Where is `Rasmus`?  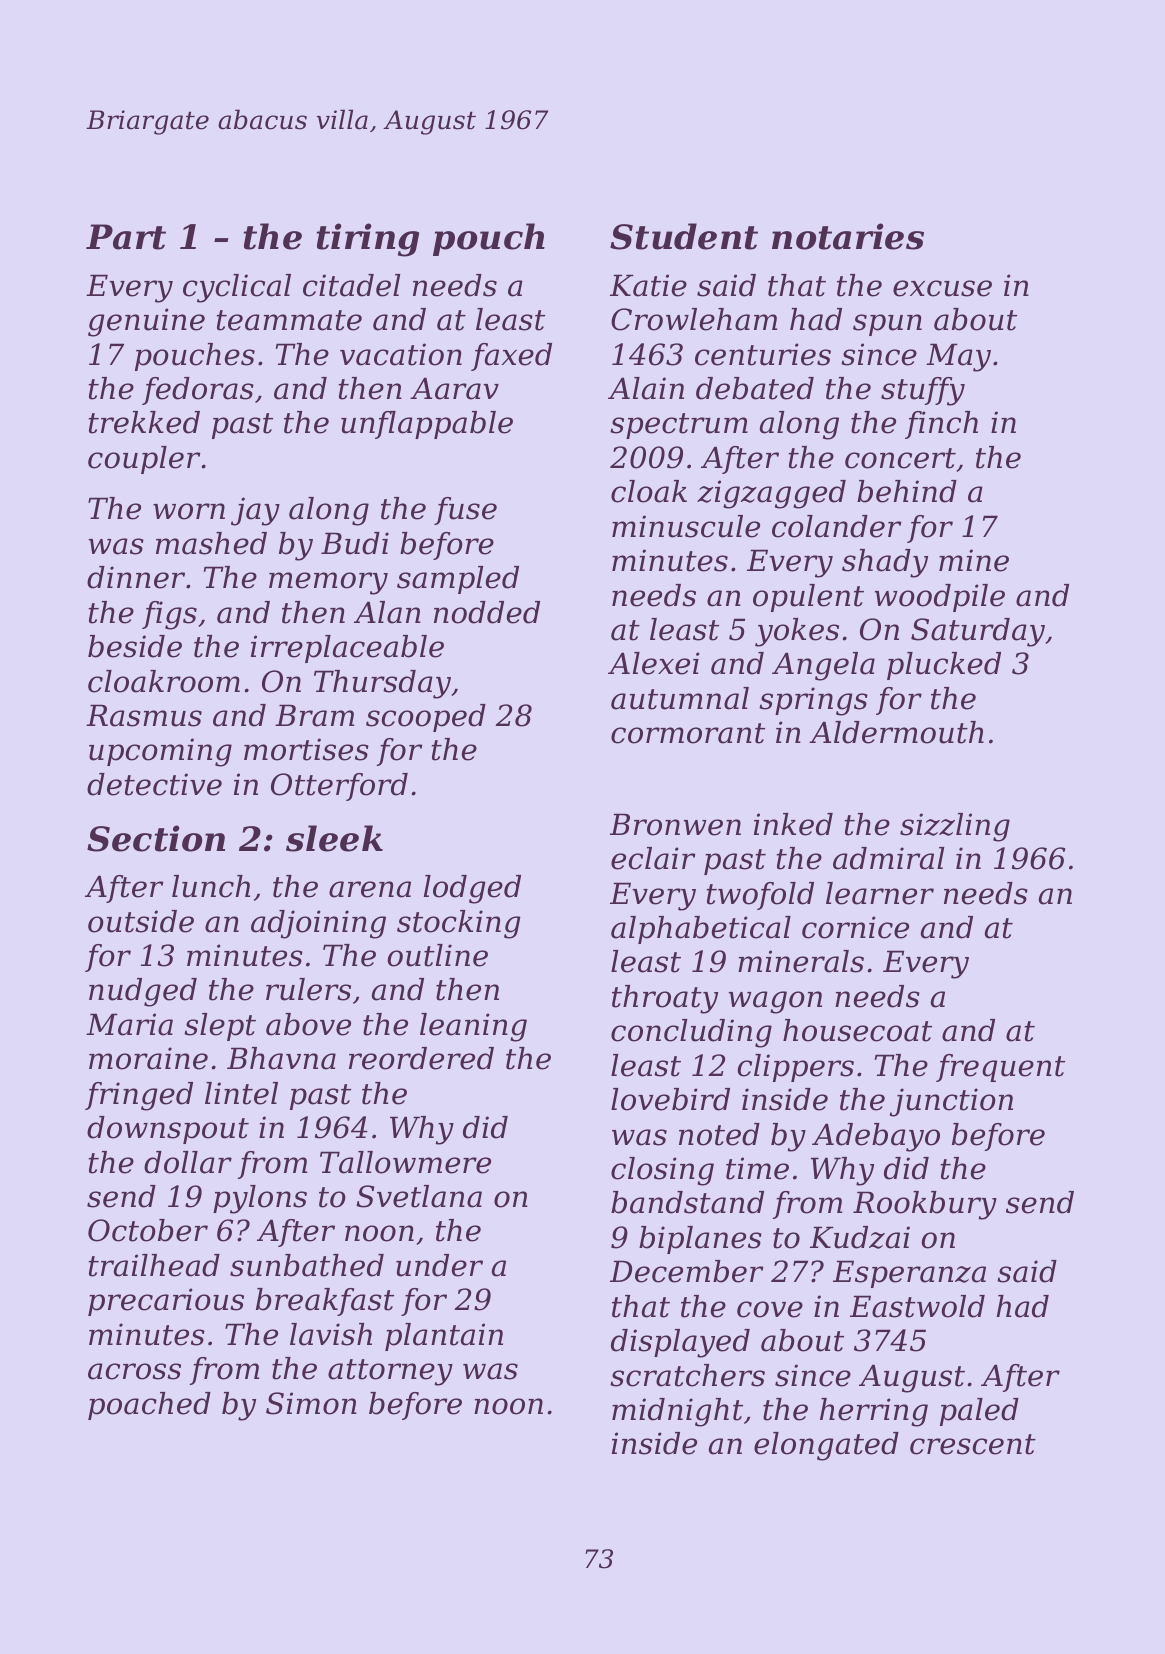 Rasmus is located at coordinates (144, 715).
